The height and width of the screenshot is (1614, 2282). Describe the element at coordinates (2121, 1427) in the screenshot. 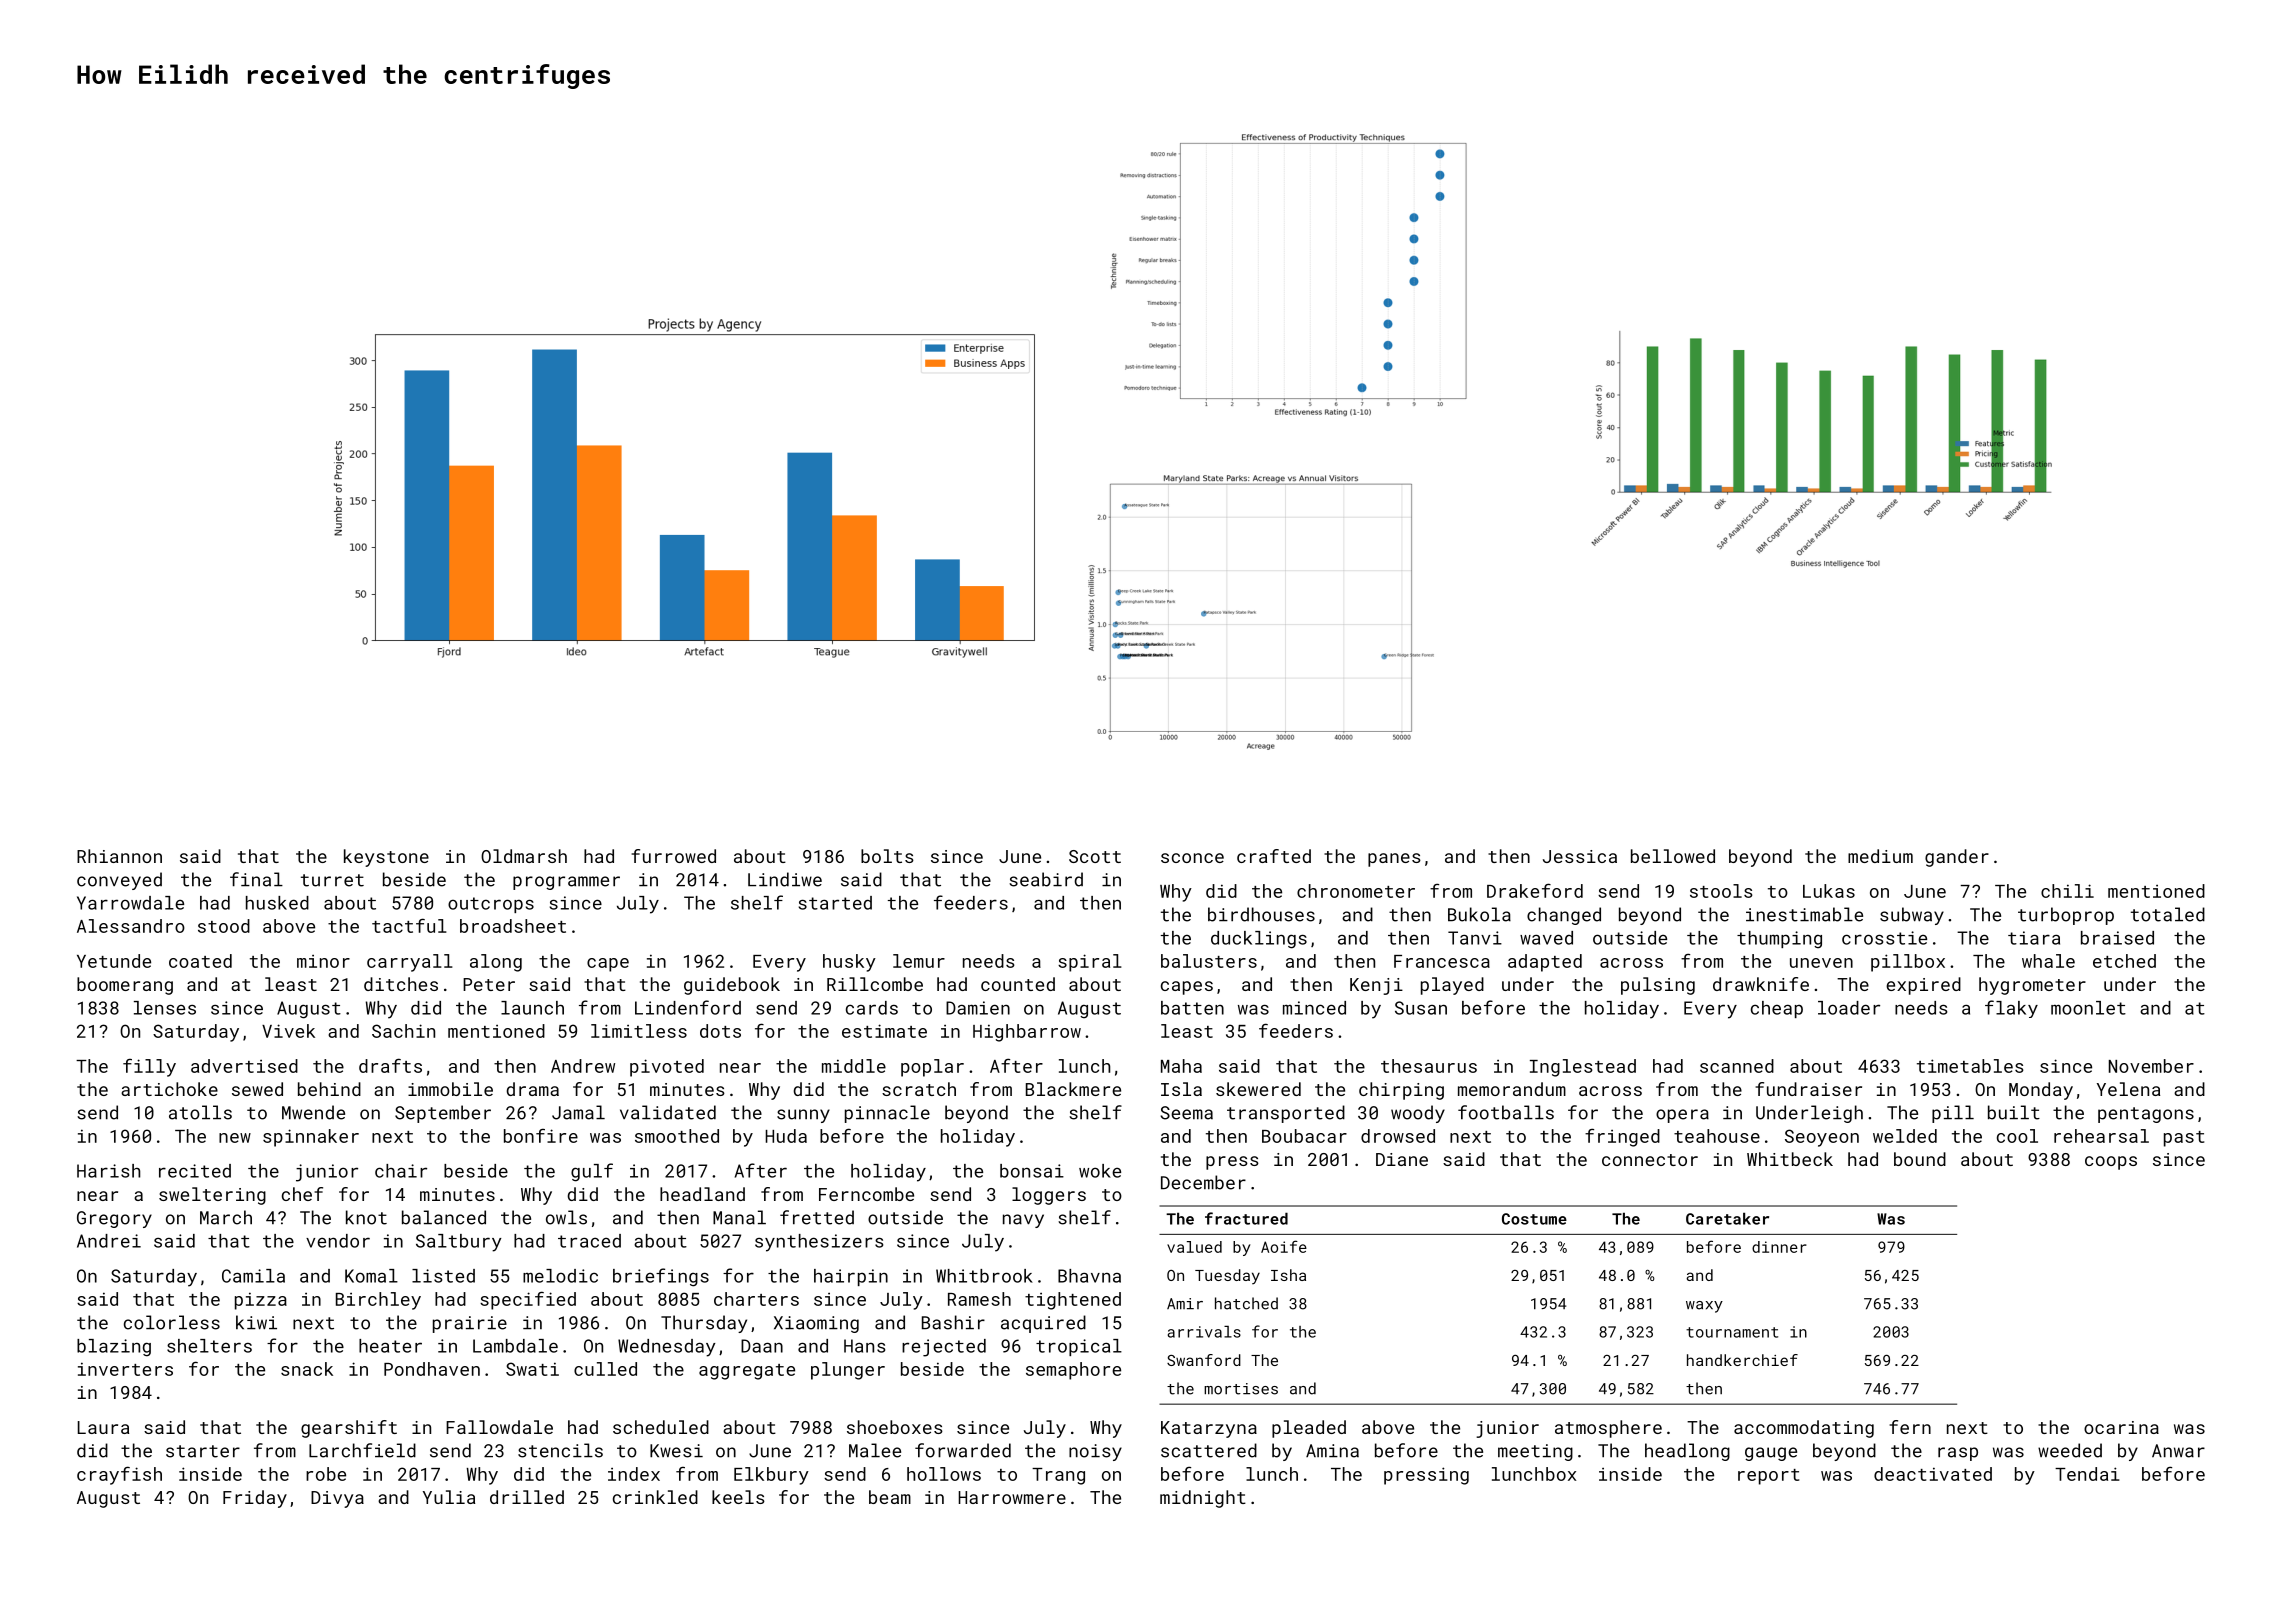

I see `ocarina` at that location.
